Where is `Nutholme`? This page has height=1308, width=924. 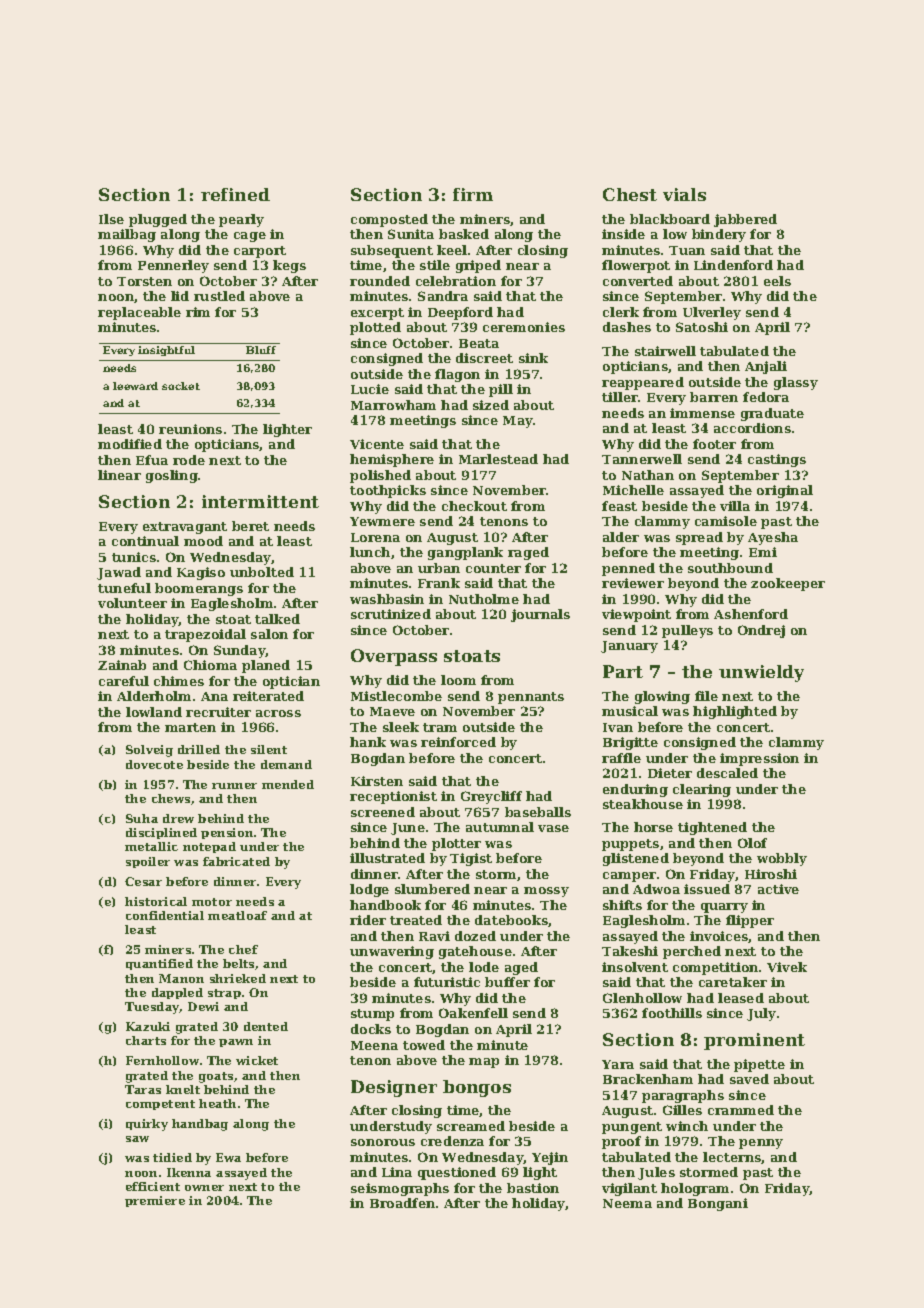
Nutholme is located at coordinates (484, 599).
